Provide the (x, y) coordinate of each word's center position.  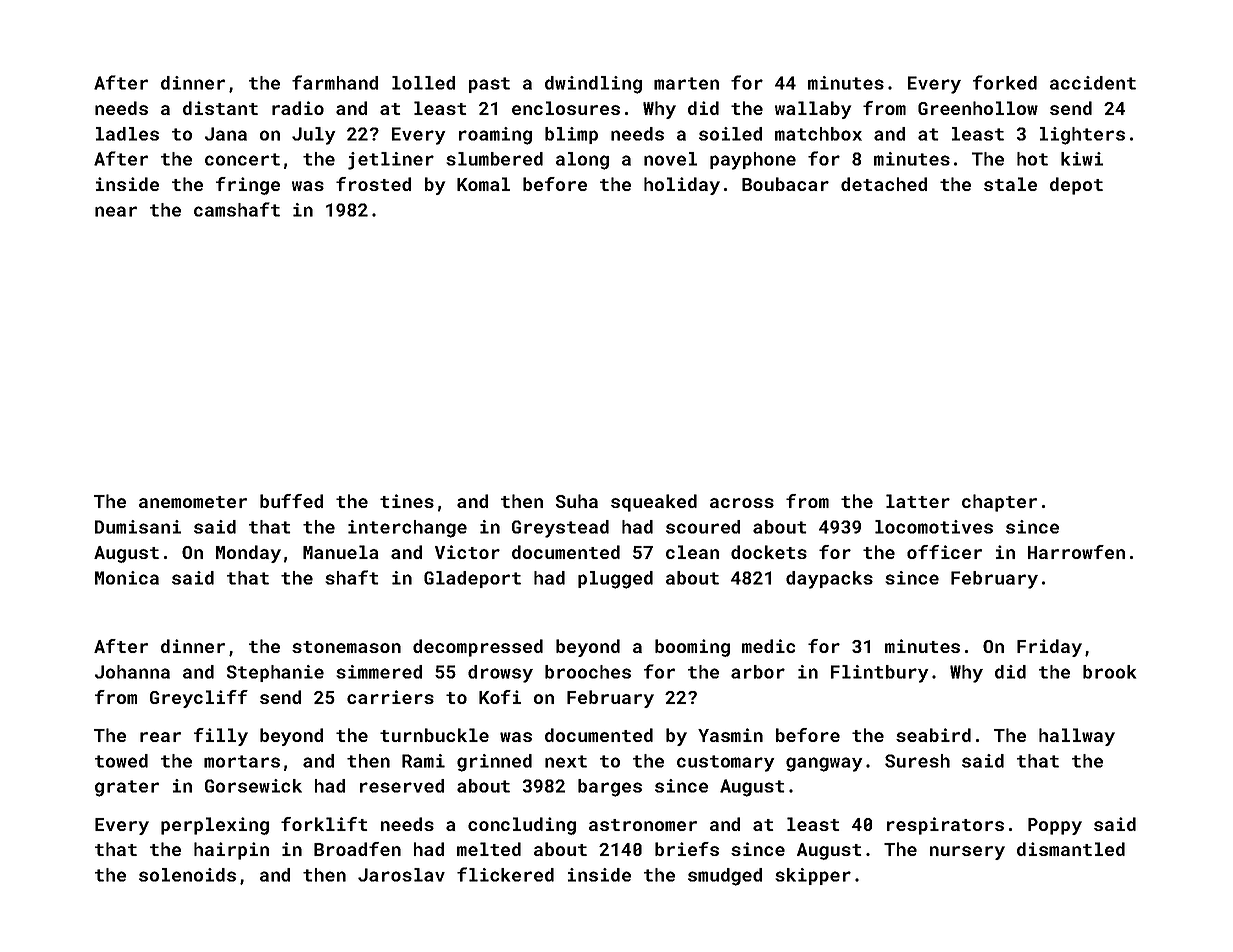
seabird (933, 735)
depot (1076, 186)
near (116, 211)
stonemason (346, 647)
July (314, 136)
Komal (483, 184)
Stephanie (275, 673)
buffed (291, 501)
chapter (999, 503)
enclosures (566, 108)
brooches (588, 672)
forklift (324, 824)
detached (884, 184)
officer (944, 552)
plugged (615, 580)
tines (407, 501)
